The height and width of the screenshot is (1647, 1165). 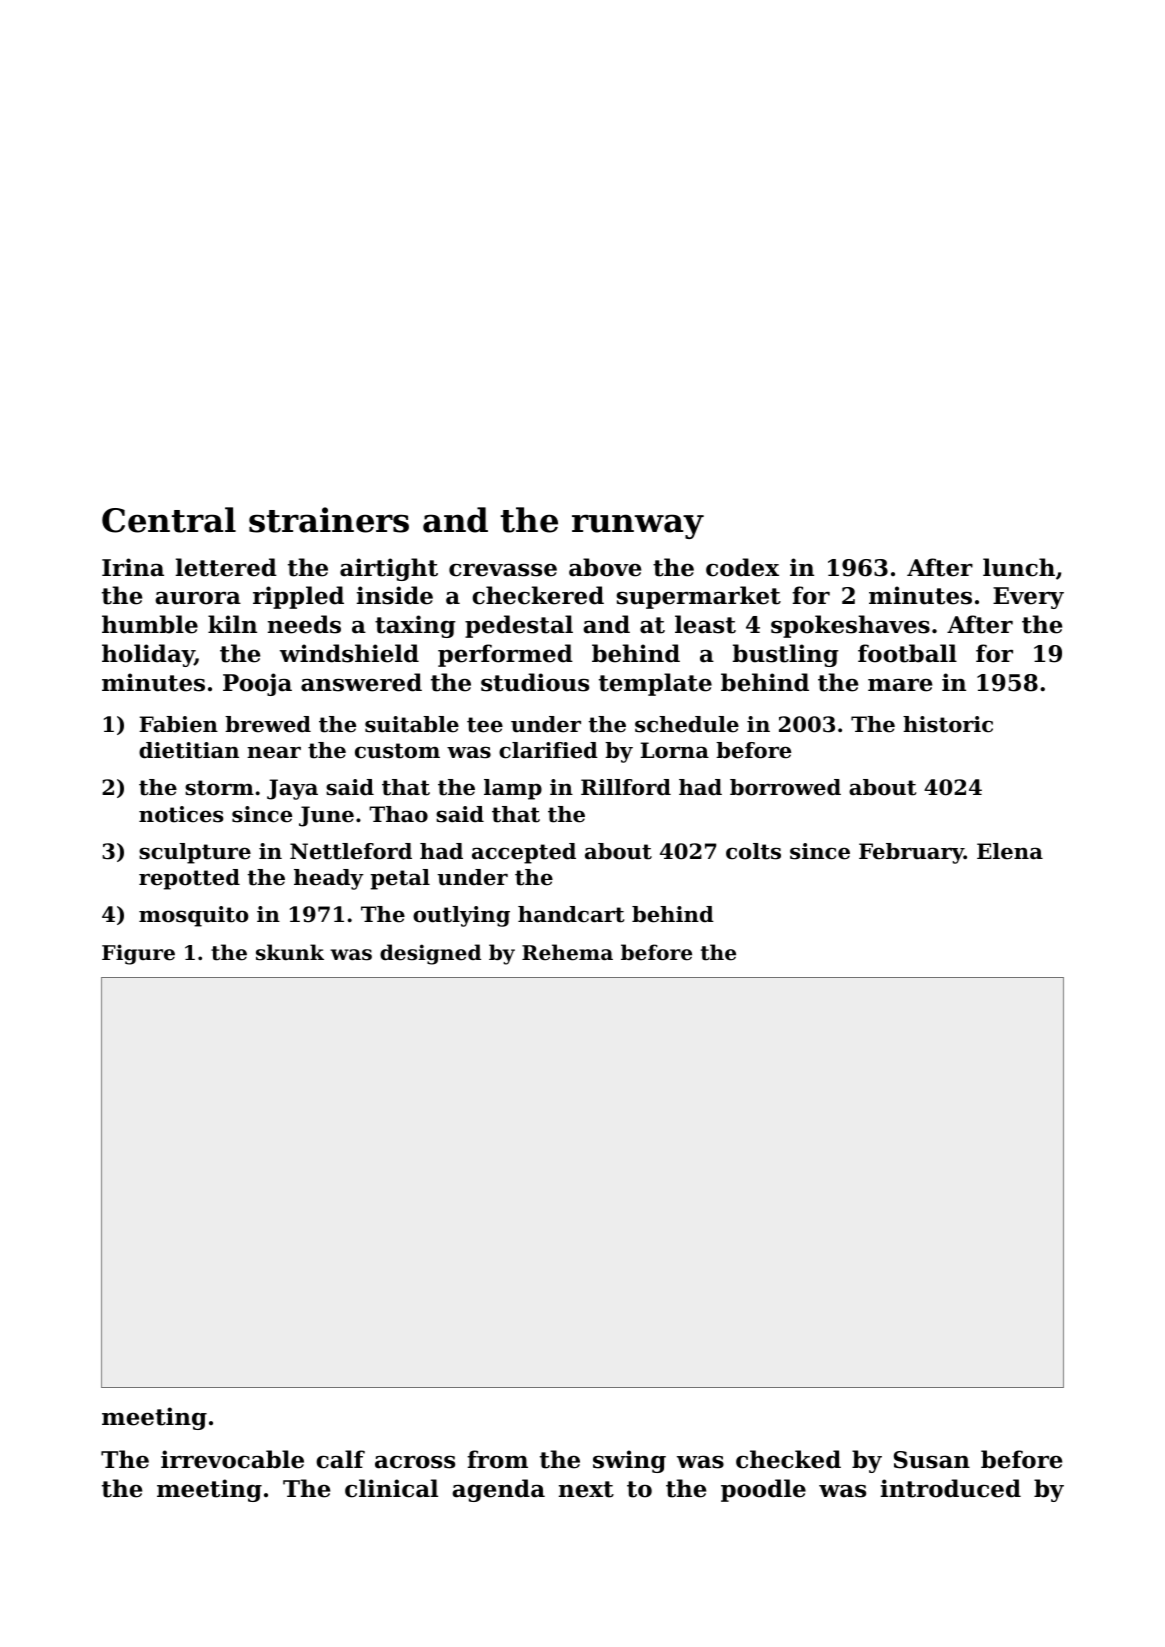 I want to click on Susan, so click(x=932, y=1460).
